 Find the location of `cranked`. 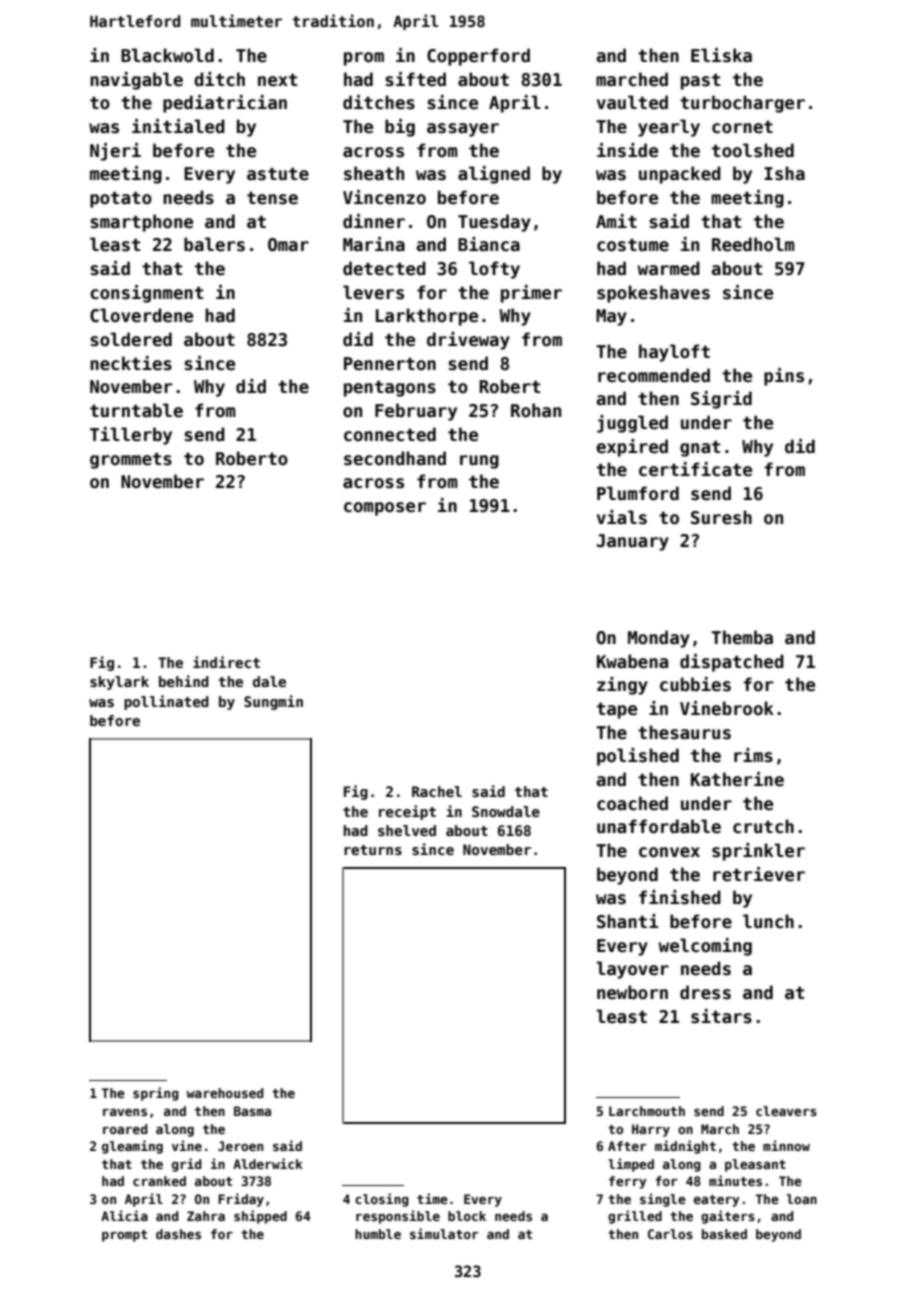

cranked is located at coordinates (159, 1181).
